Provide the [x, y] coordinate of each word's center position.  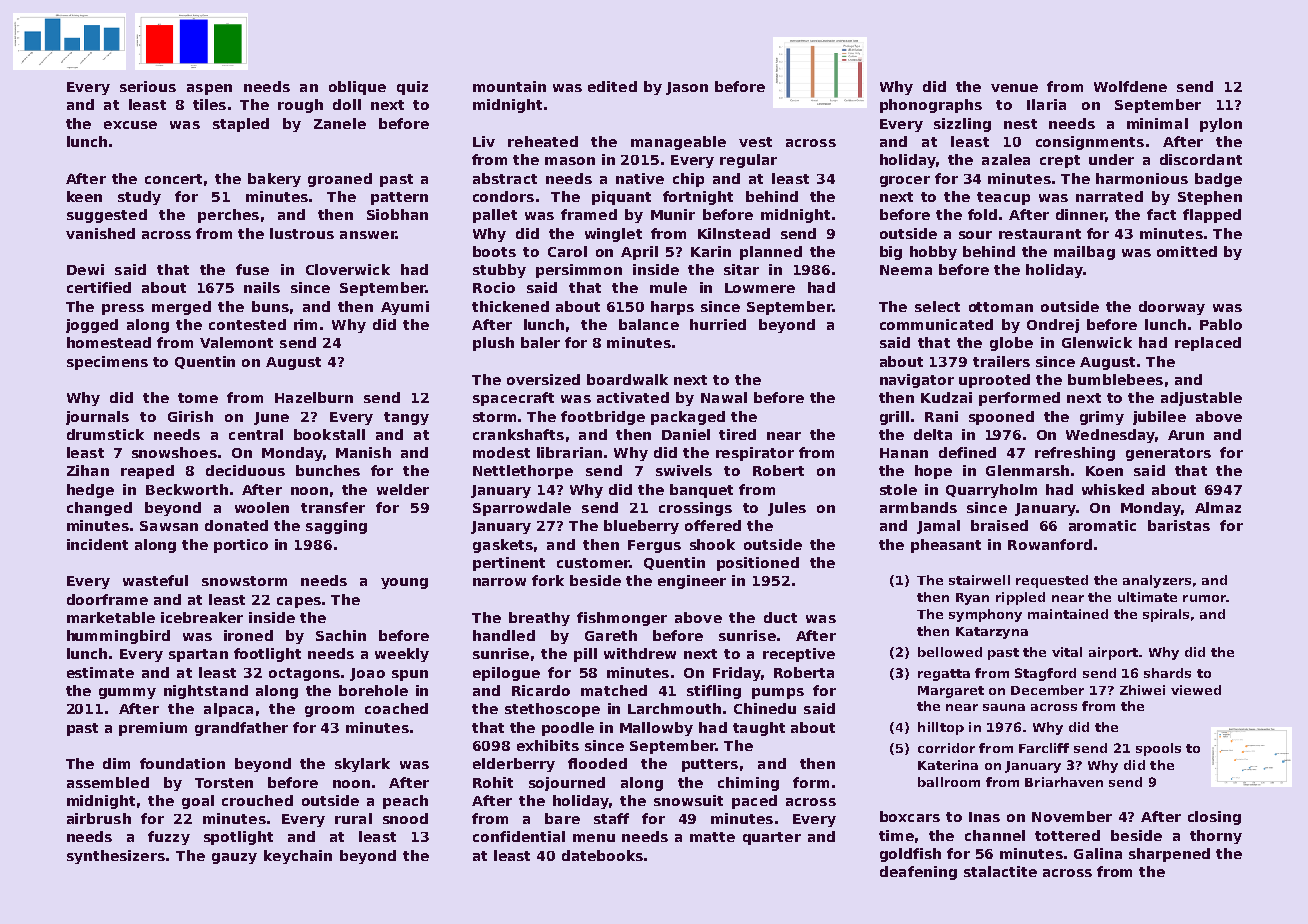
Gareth [611, 635]
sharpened [1169, 855]
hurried [718, 324]
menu [594, 838]
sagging [336, 527]
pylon [1221, 125]
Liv [484, 141]
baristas [1179, 525]
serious [148, 86]
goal [198, 802]
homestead [109, 342]
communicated [936, 324]
